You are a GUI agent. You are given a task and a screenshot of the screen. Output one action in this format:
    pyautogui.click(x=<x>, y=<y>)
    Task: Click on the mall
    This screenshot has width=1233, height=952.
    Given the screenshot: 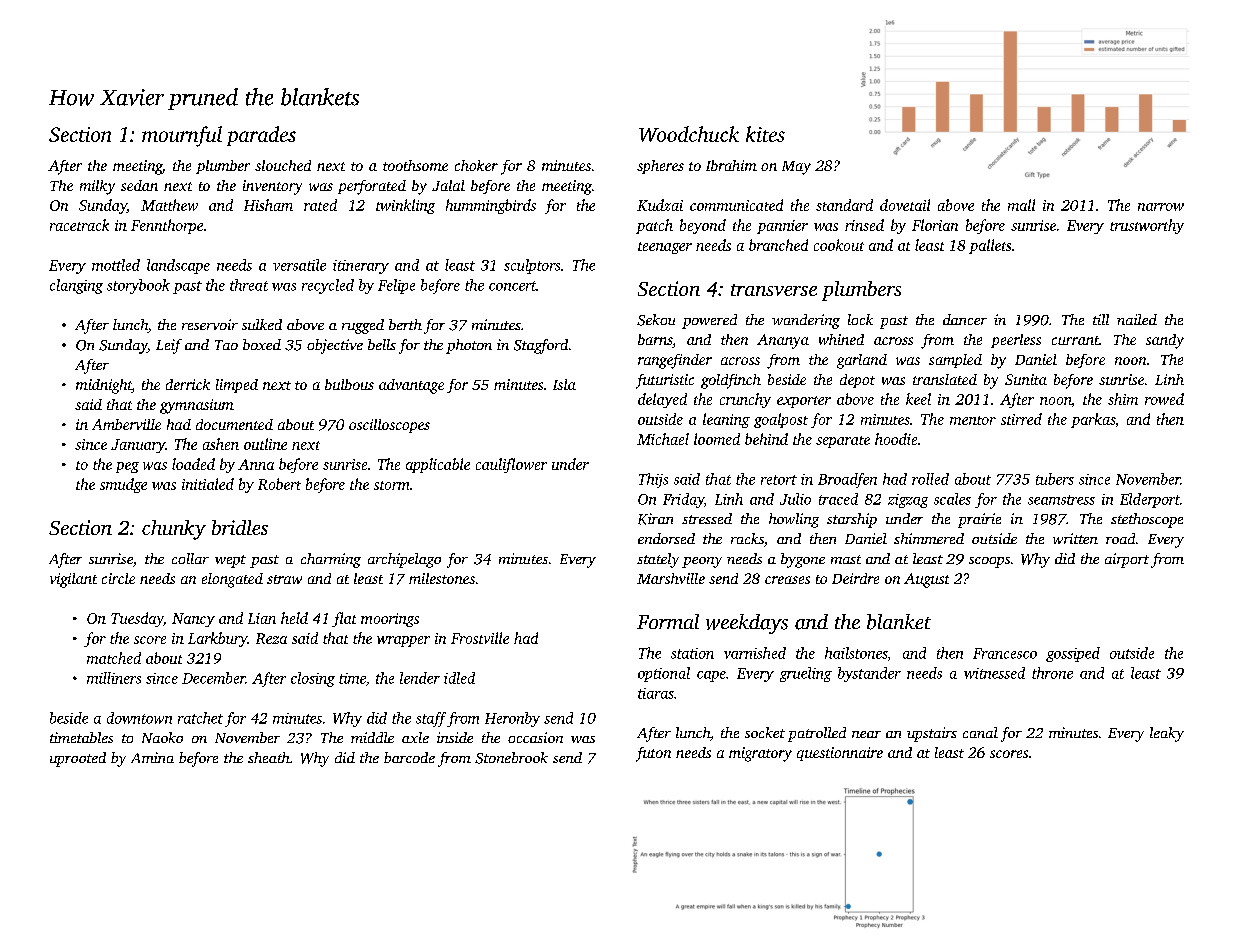 What is the action you would take?
    pyautogui.click(x=1021, y=205)
